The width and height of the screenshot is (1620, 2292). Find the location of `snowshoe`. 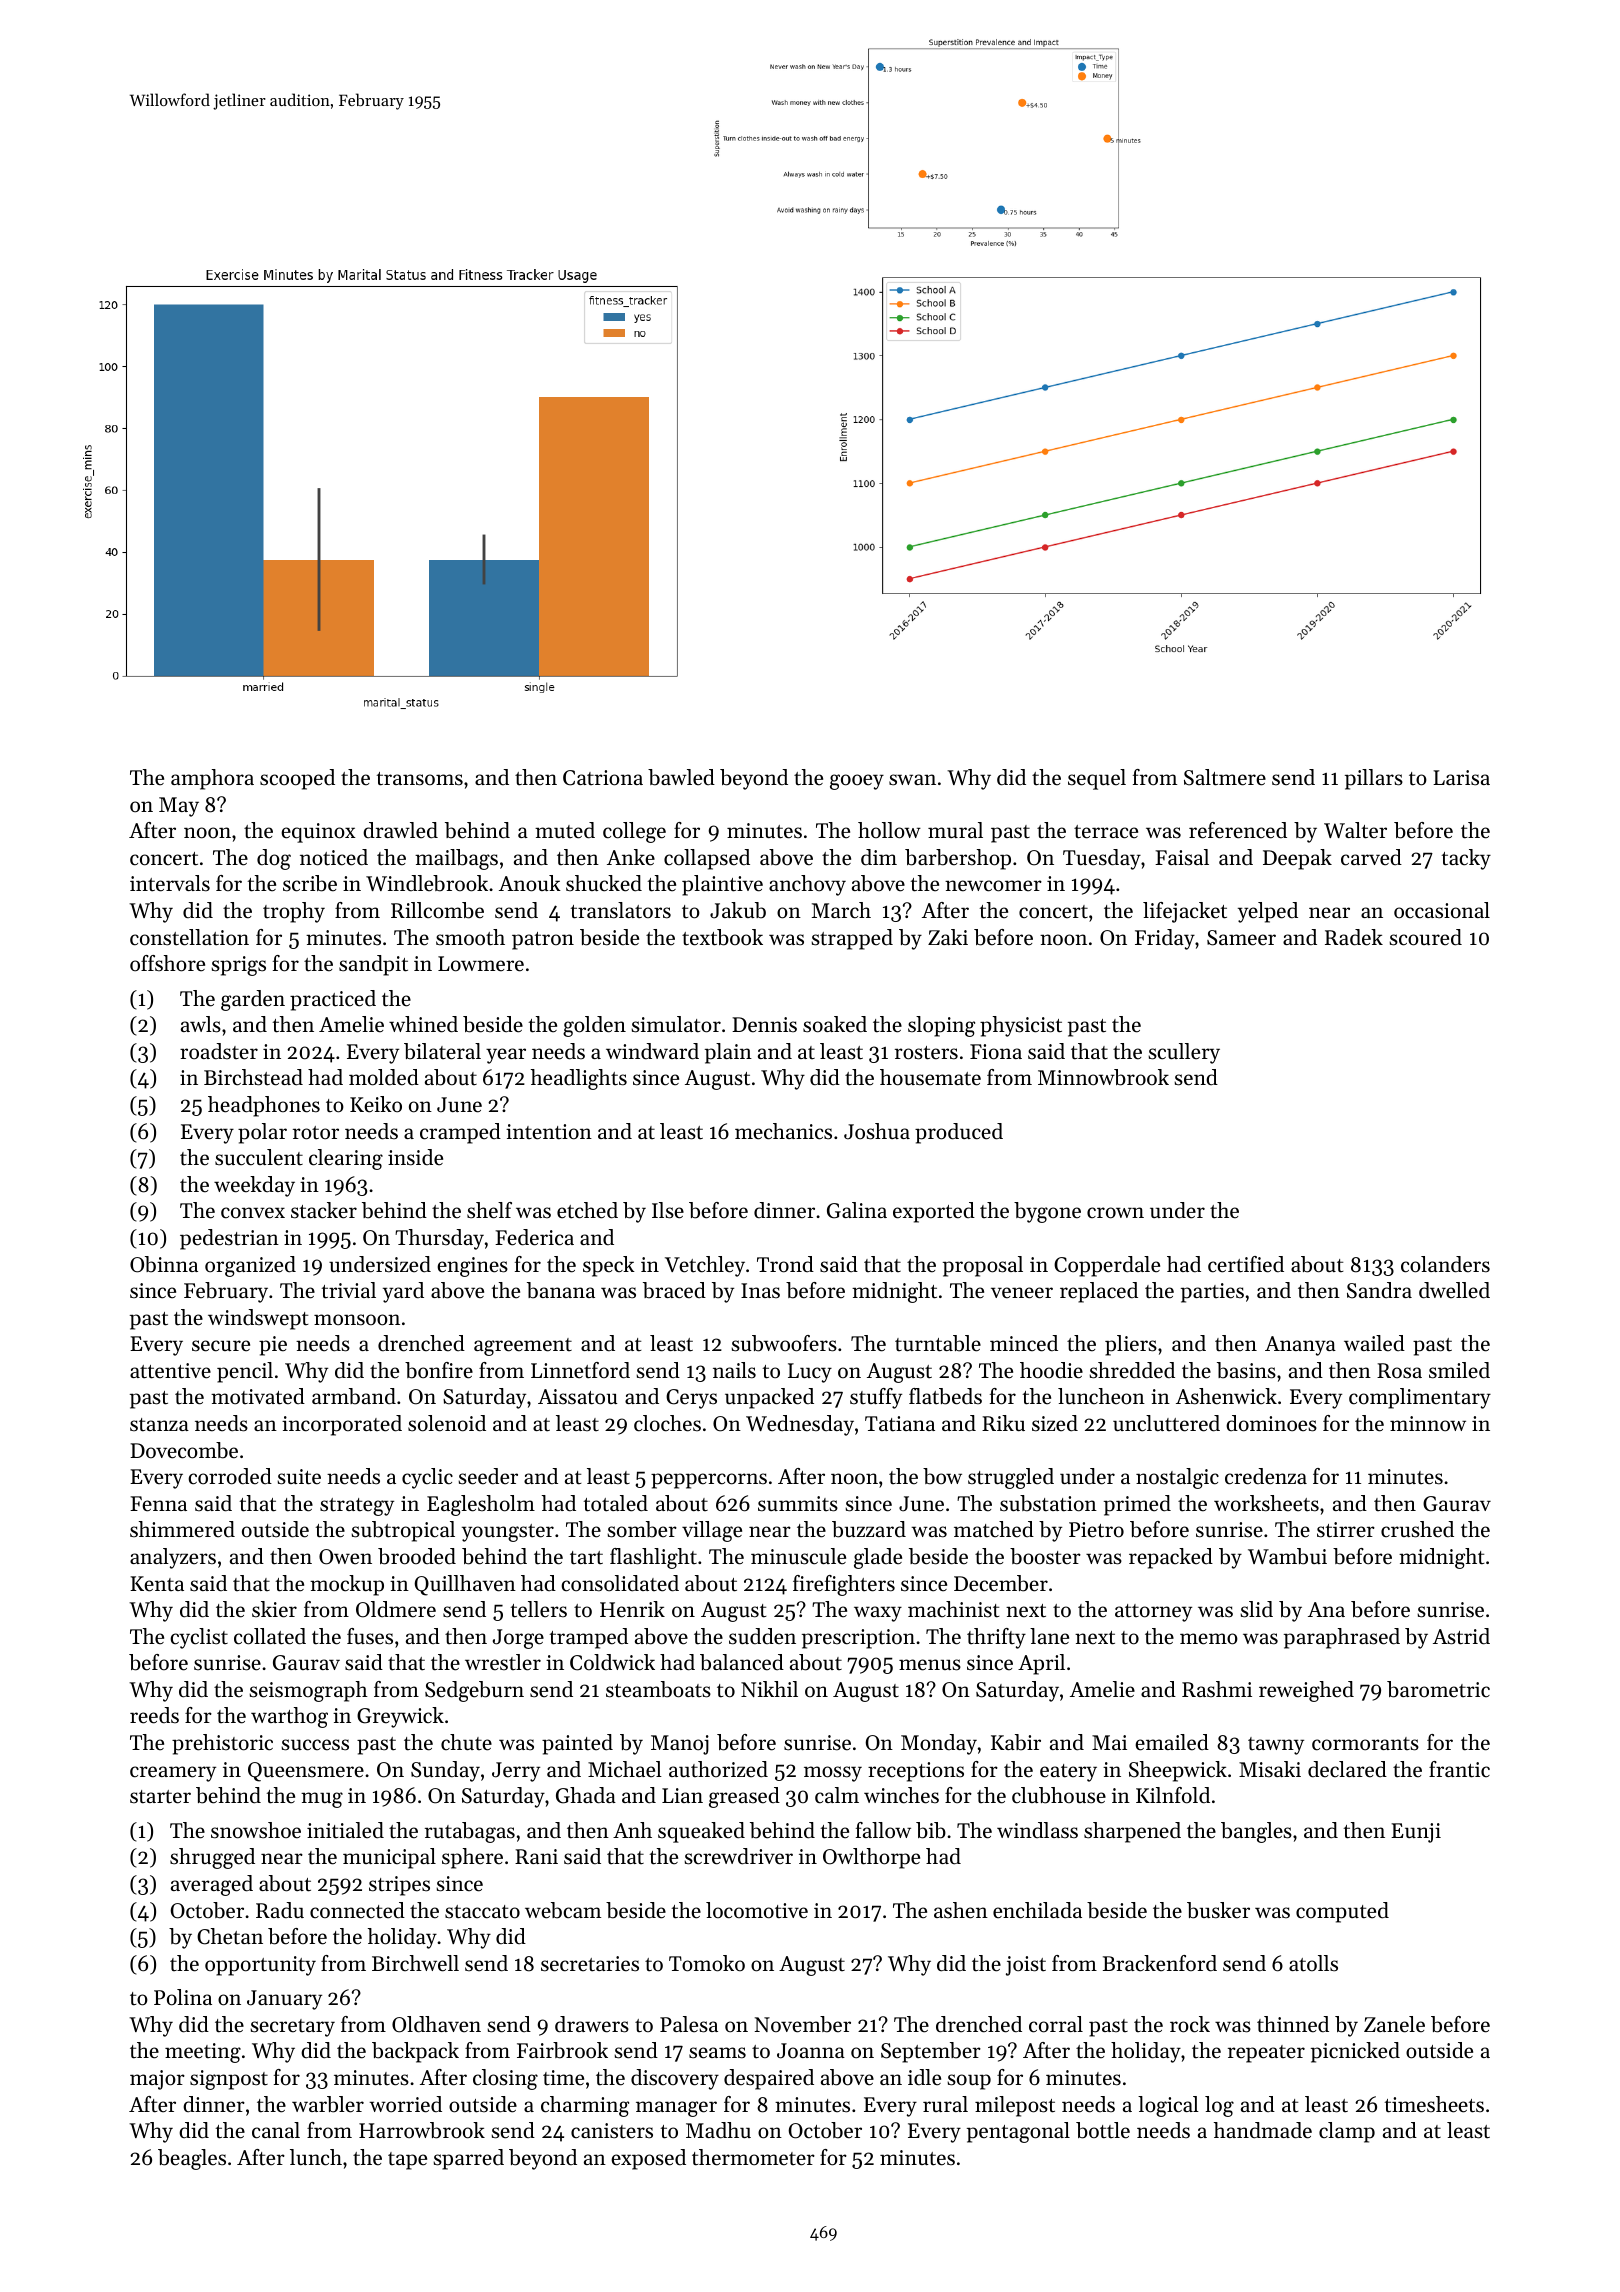

snowshoe is located at coordinates (256, 1830).
